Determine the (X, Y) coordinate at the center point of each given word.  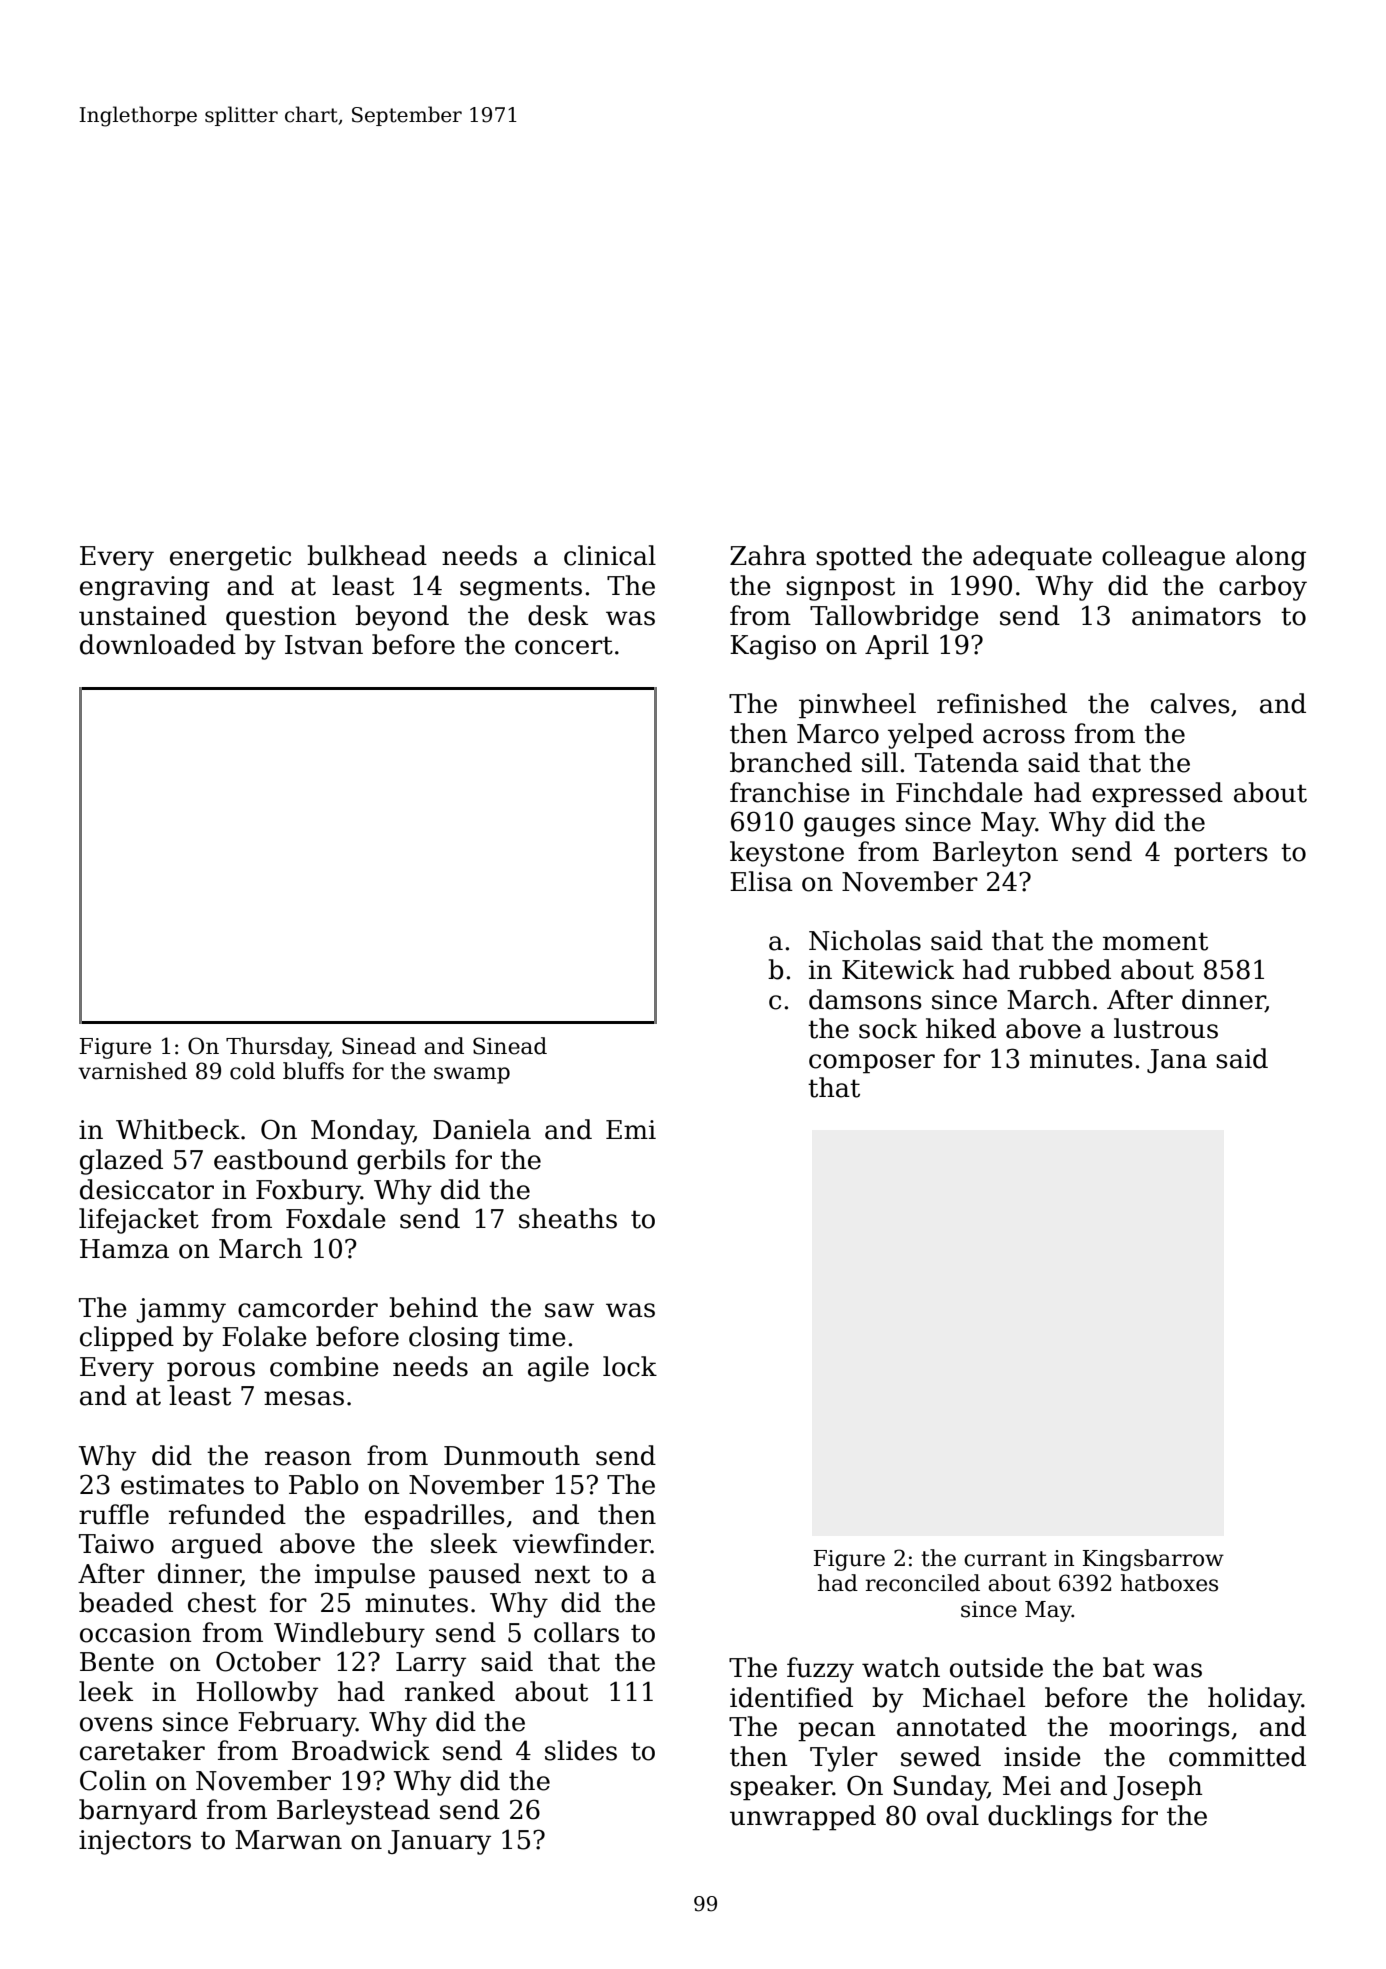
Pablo (324, 1484)
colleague (1163, 558)
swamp (472, 1075)
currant (1005, 1559)
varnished (132, 1071)
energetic (230, 558)
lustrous (1166, 1028)
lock (630, 1366)
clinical (610, 555)
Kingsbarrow (1153, 1560)
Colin (113, 1780)
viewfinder (582, 1543)
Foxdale (336, 1218)
